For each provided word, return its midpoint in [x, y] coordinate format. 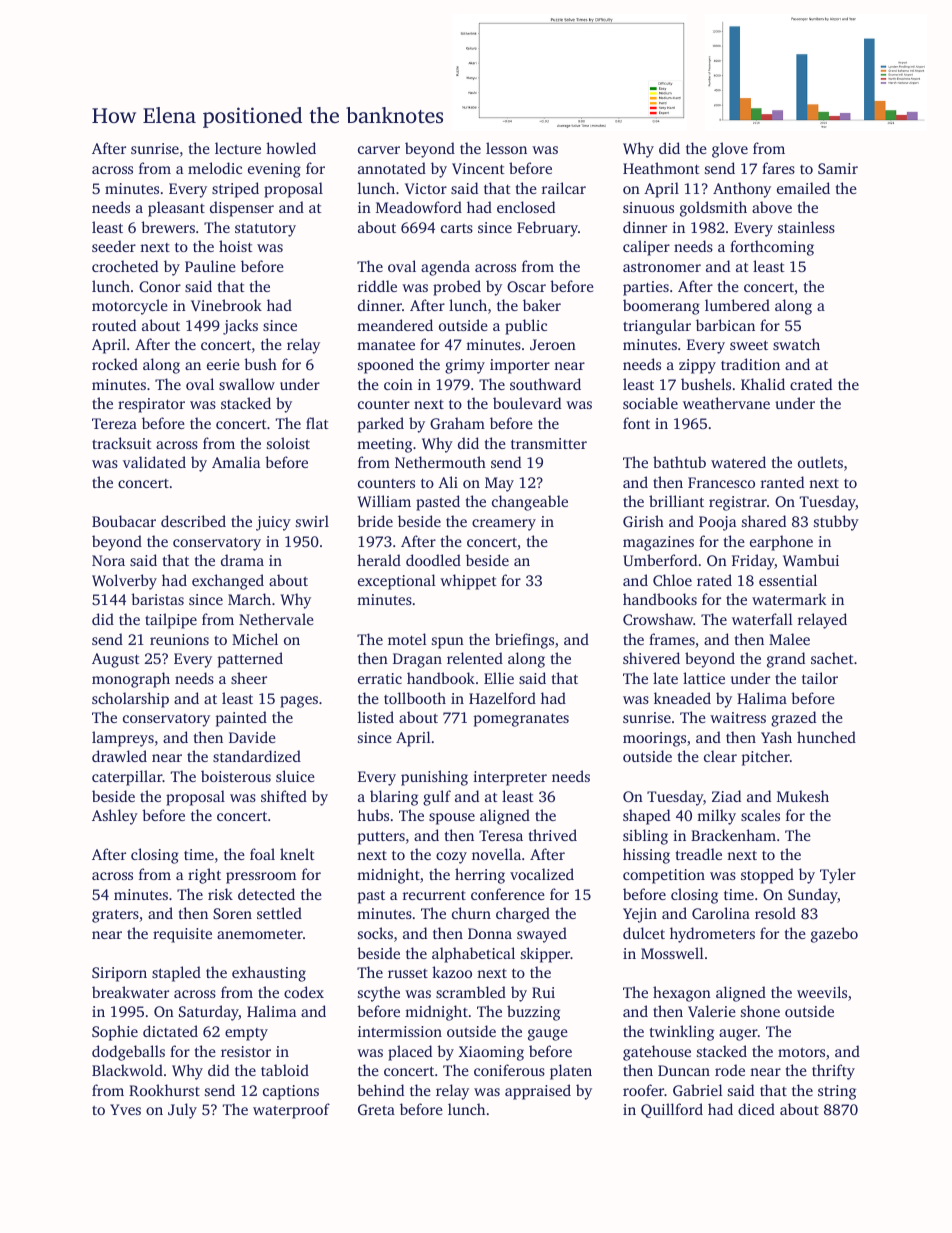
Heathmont [661, 168]
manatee [386, 345]
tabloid [285, 1070]
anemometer [260, 934]
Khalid [763, 384]
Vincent [478, 168]
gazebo [834, 935]
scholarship [130, 700]
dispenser [242, 209]
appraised [538, 1092]
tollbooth [415, 698]
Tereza [114, 423]
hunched [826, 737]
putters [381, 838]
